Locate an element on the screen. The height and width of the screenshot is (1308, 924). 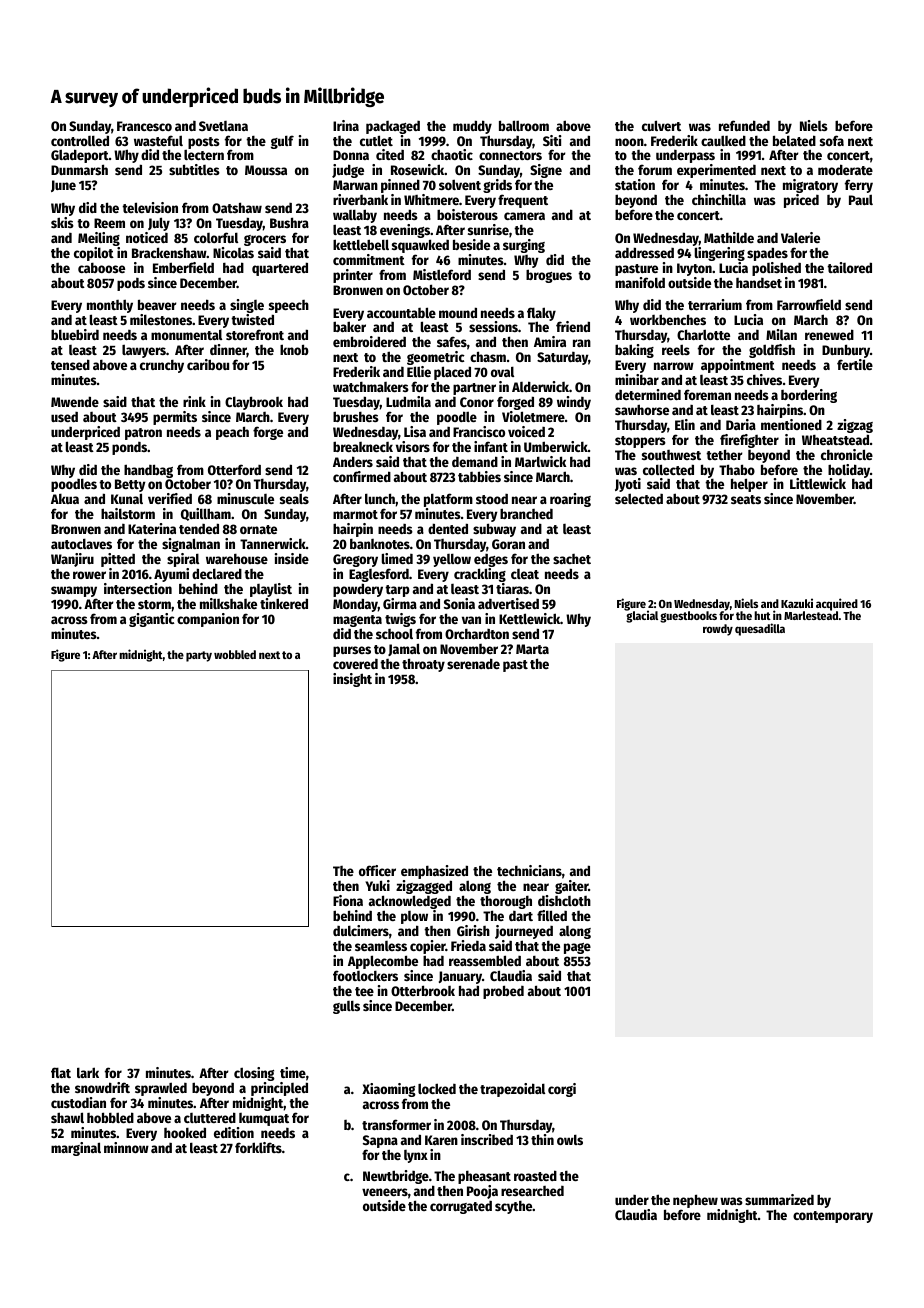
contemporary is located at coordinates (833, 1217).
